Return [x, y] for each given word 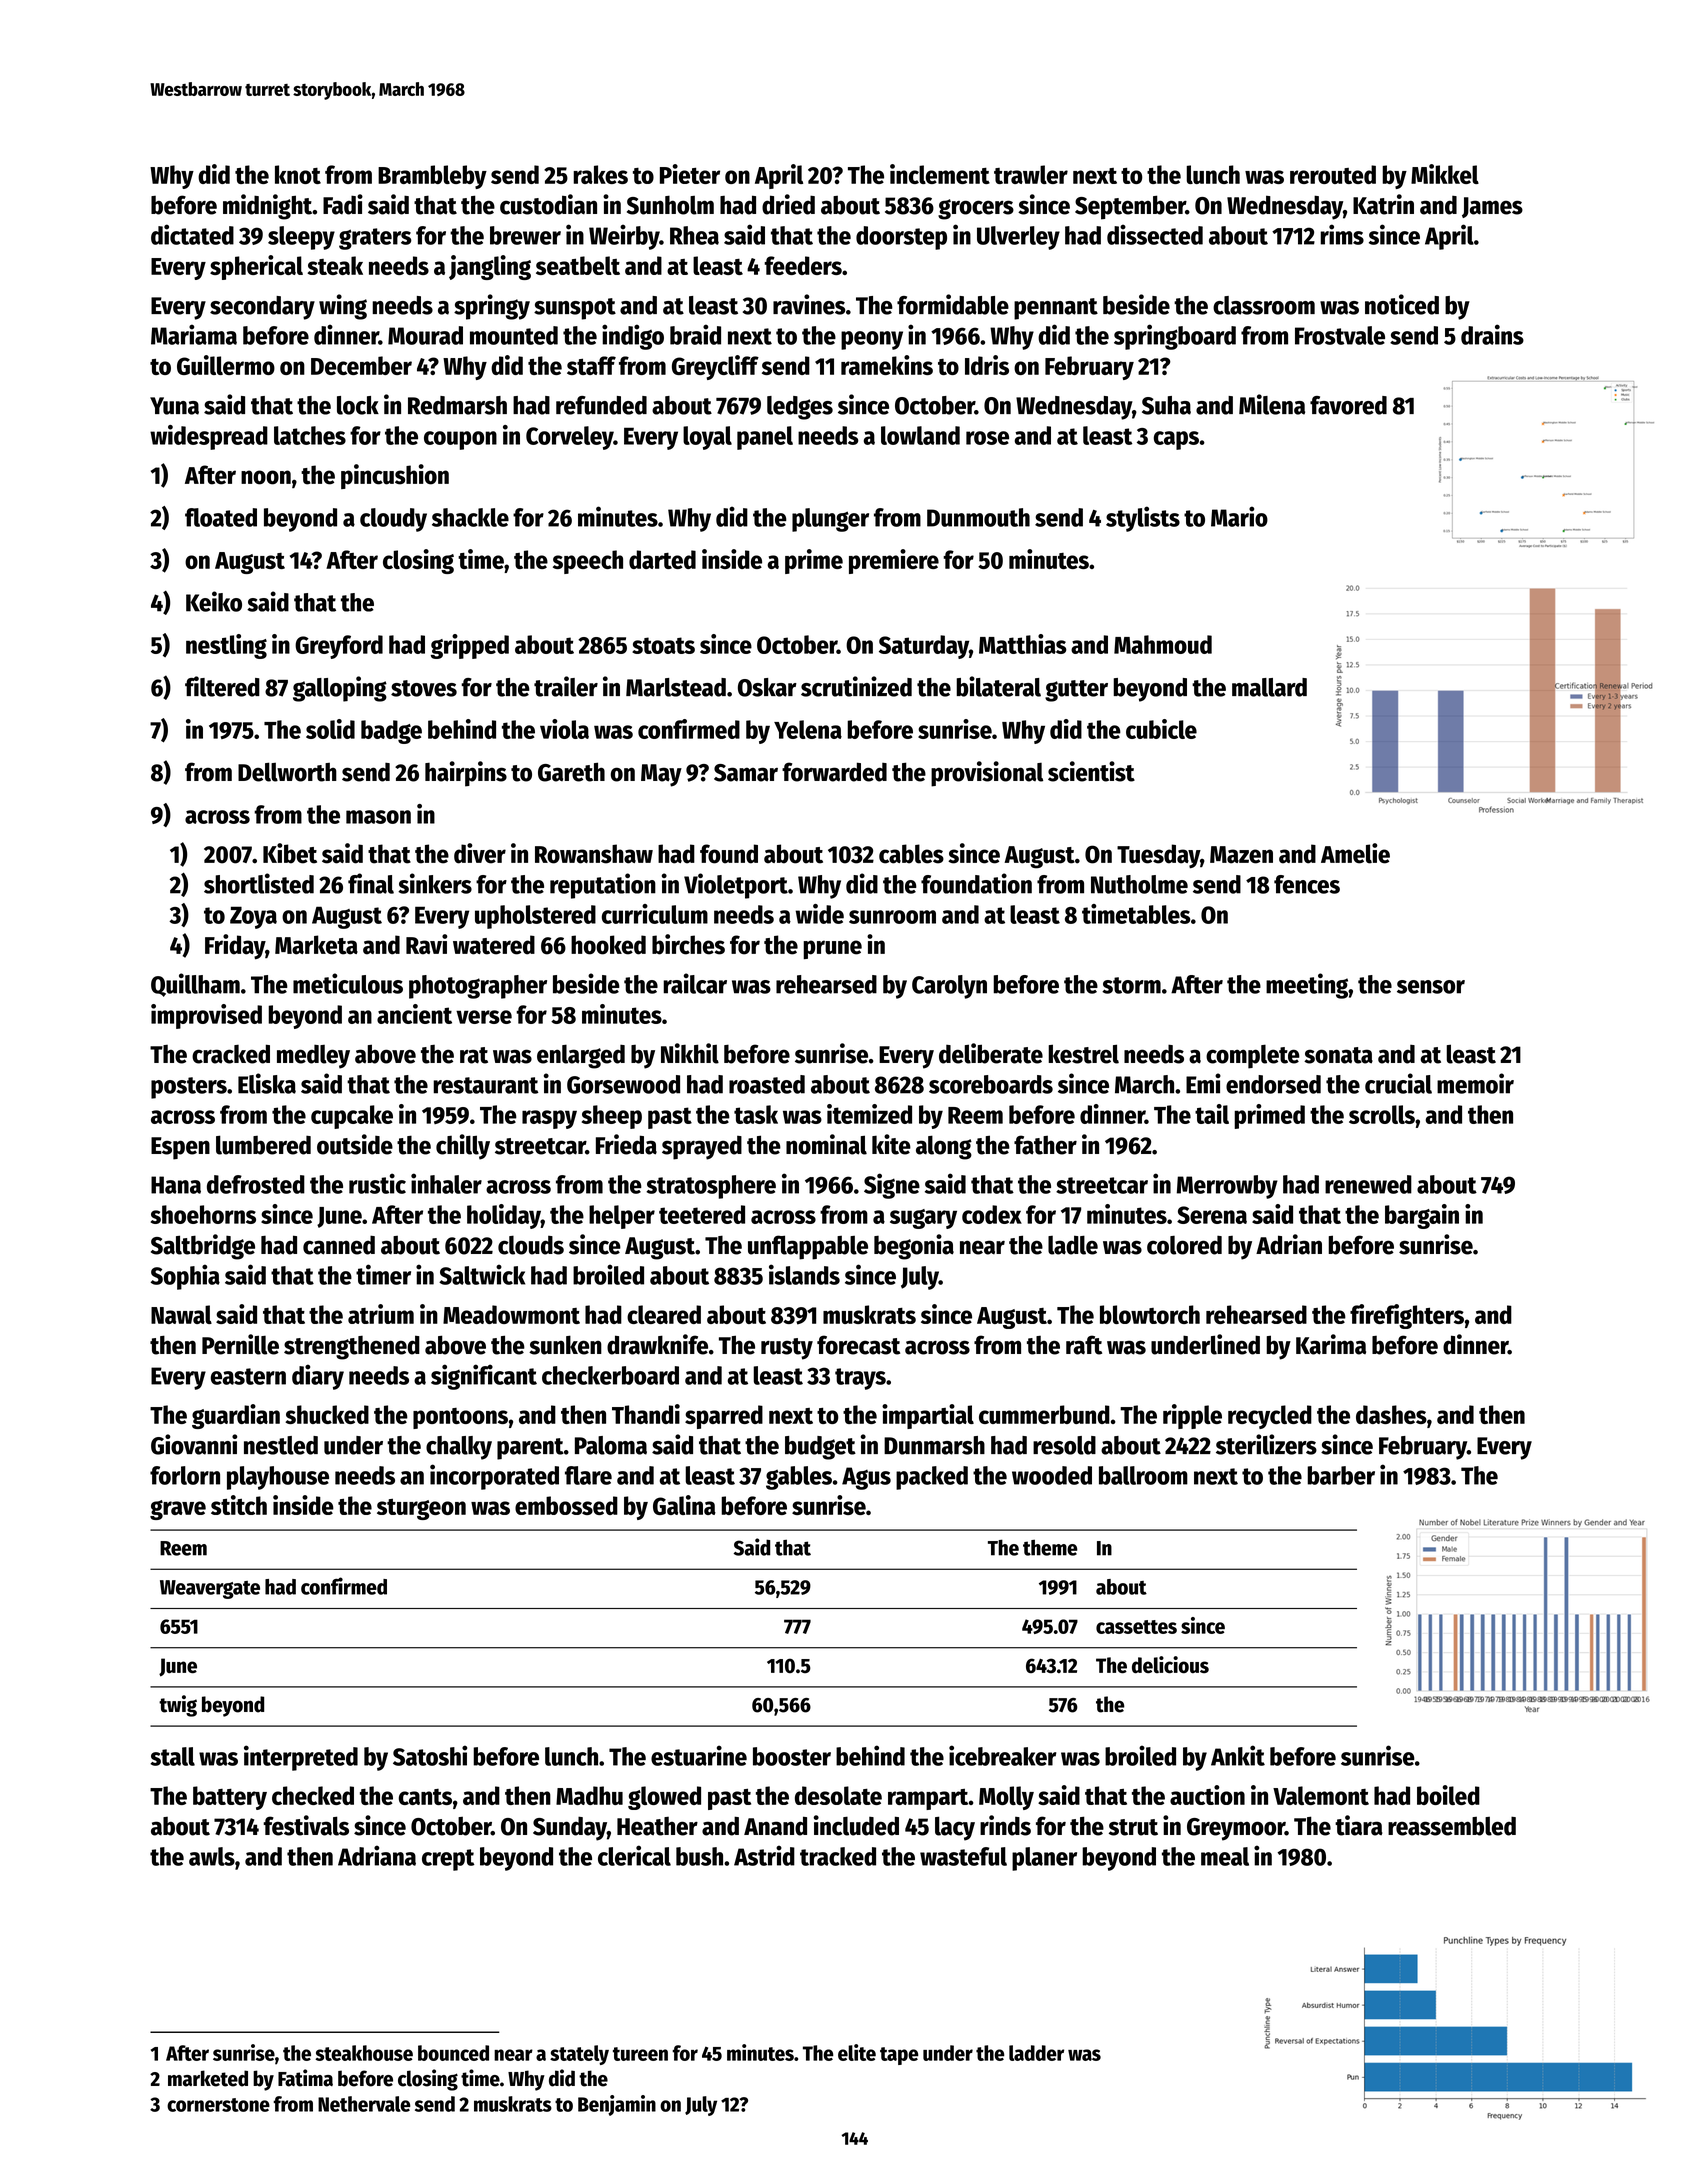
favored [1348, 405]
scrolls [1382, 1114]
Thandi [646, 1414]
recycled [1270, 1417]
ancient [414, 1014]
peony [872, 340]
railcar [695, 983]
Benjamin [617, 2105]
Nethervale [364, 2104]
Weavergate [210, 1589]
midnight [267, 207]
